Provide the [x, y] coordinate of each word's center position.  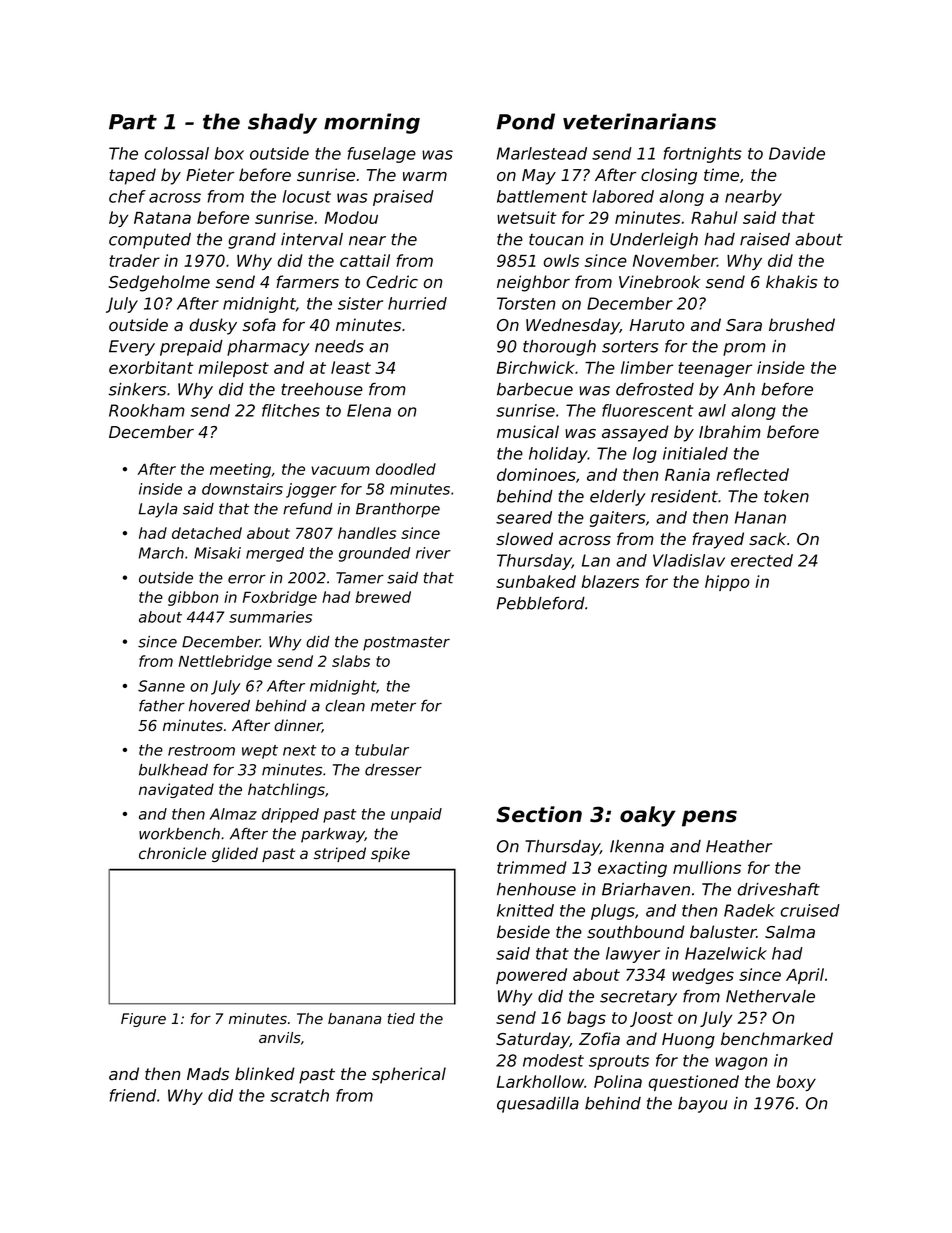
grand [252, 241]
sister [360, 303]
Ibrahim [730, 432]
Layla [158, 510]
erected [762, 560]
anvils [280, 1038]
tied [401, 1018]
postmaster [406, 643]
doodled [406, 469]
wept [260, 752]
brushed [802, 324]
